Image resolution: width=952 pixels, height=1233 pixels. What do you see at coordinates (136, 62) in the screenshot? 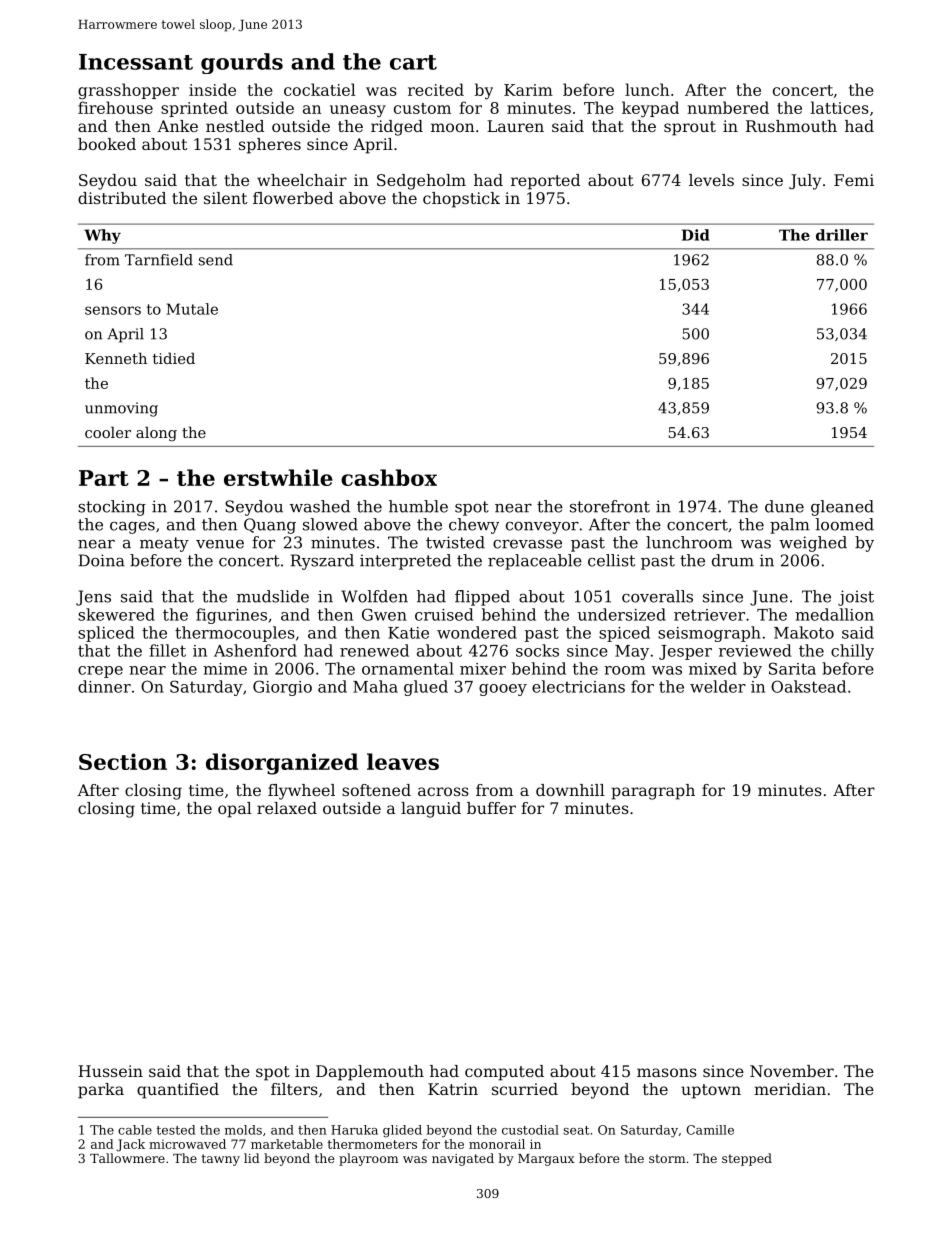
I see `Incessant` at bounding box center [136, 62].
